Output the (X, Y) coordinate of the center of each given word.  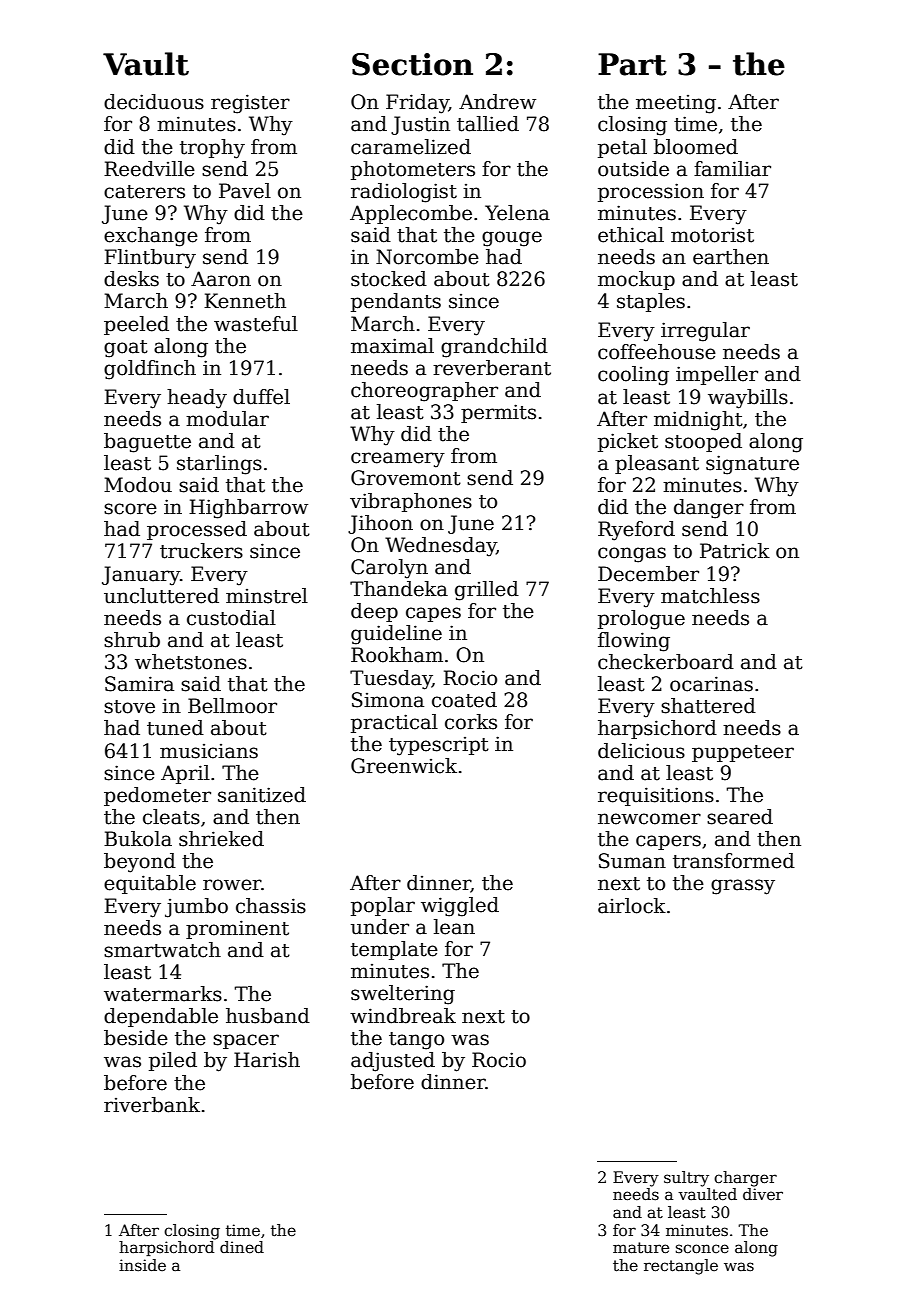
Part (632, 64)
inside (142, 1265)
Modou (138, 485)
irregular (705, 332)
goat (126, 349)
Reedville (149, 169)
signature (752, 465)
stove (129, 707)
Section (412, 64)
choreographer (424, 392)
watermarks (163, 994)
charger (745, 1179)
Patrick (735, 551)
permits (498, 413)
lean (454, 927)
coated (464, 700)
